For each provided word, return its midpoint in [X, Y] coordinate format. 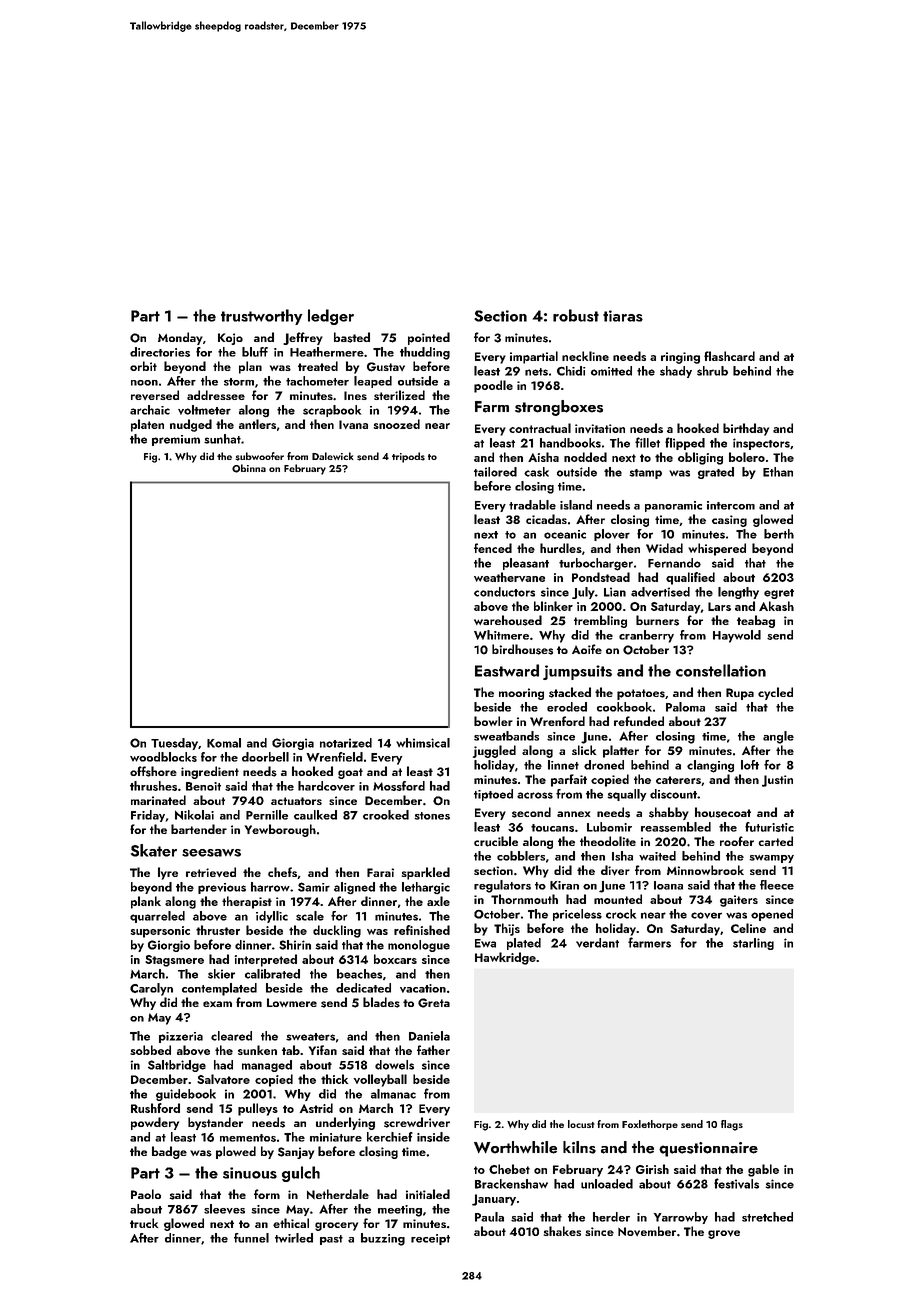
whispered [717, 549]
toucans [552, 828]
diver [615, 870]
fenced [493, 548]
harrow [270, 887]
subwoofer [259, 456]
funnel [251, 1238]
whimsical [423, 743]
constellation [721, 670]
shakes [562, 1231]
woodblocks [163, 757]
